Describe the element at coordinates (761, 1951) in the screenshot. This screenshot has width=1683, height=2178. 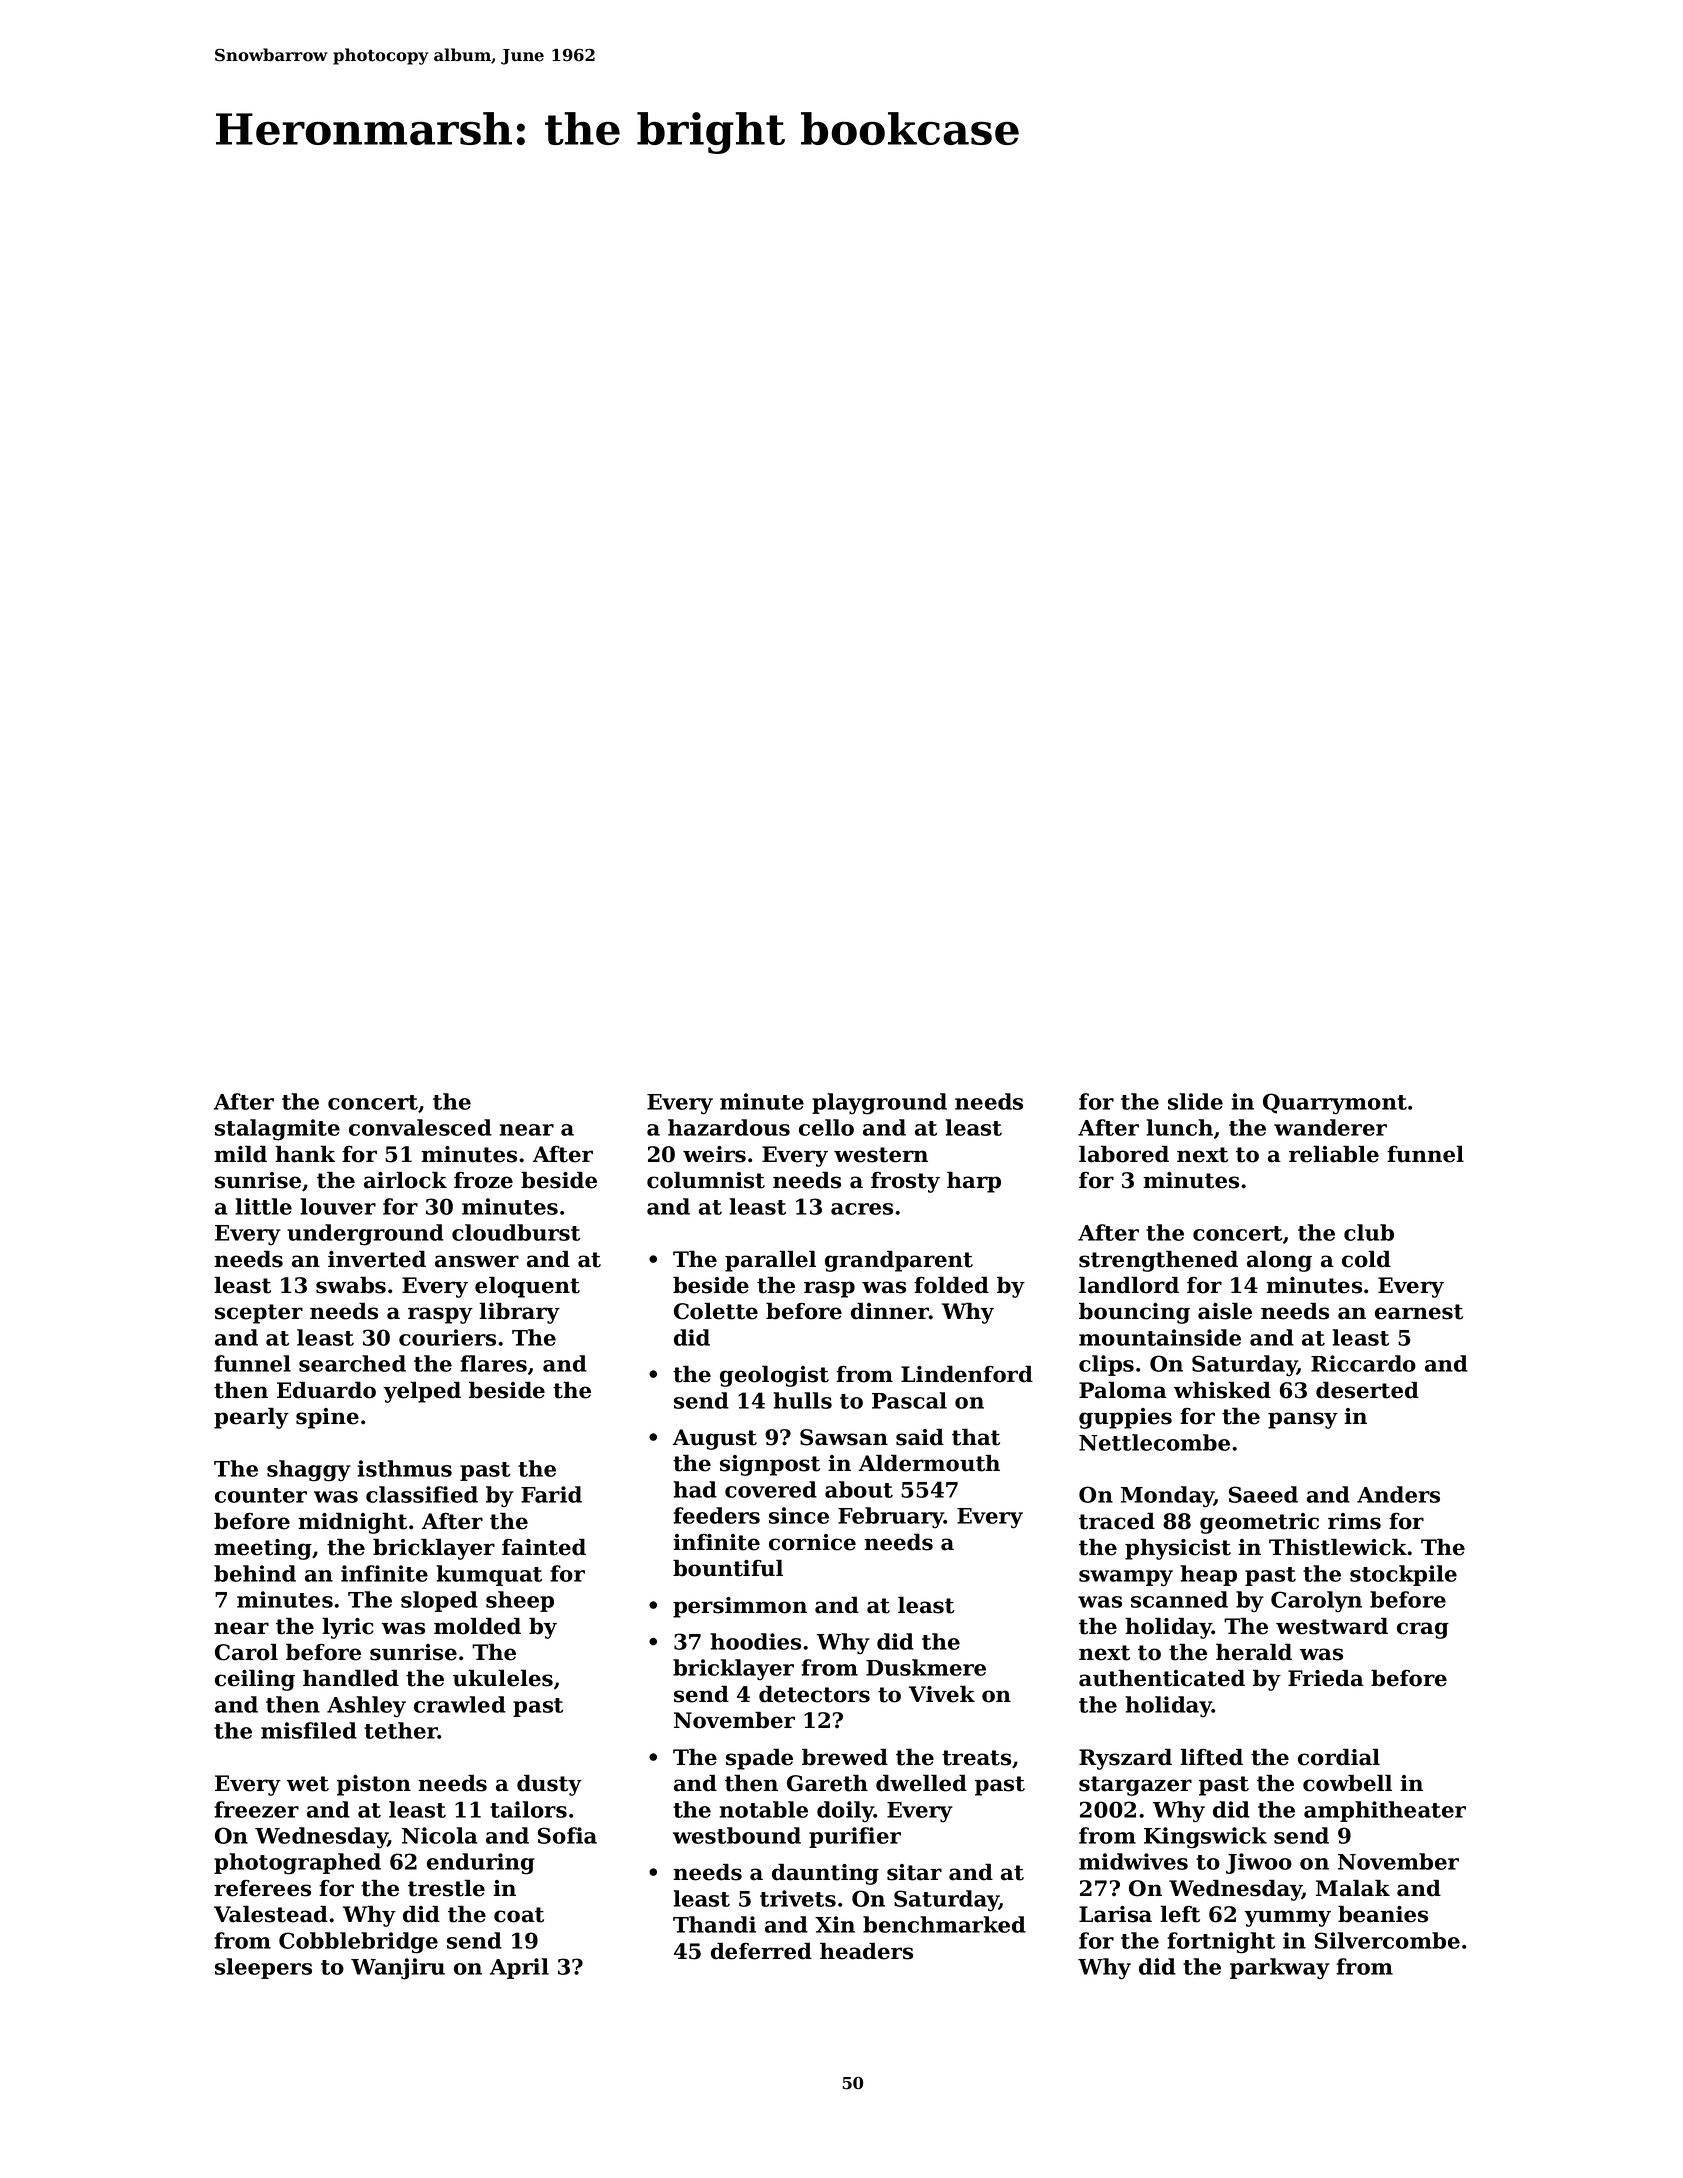
I see `deferred` at that location.
